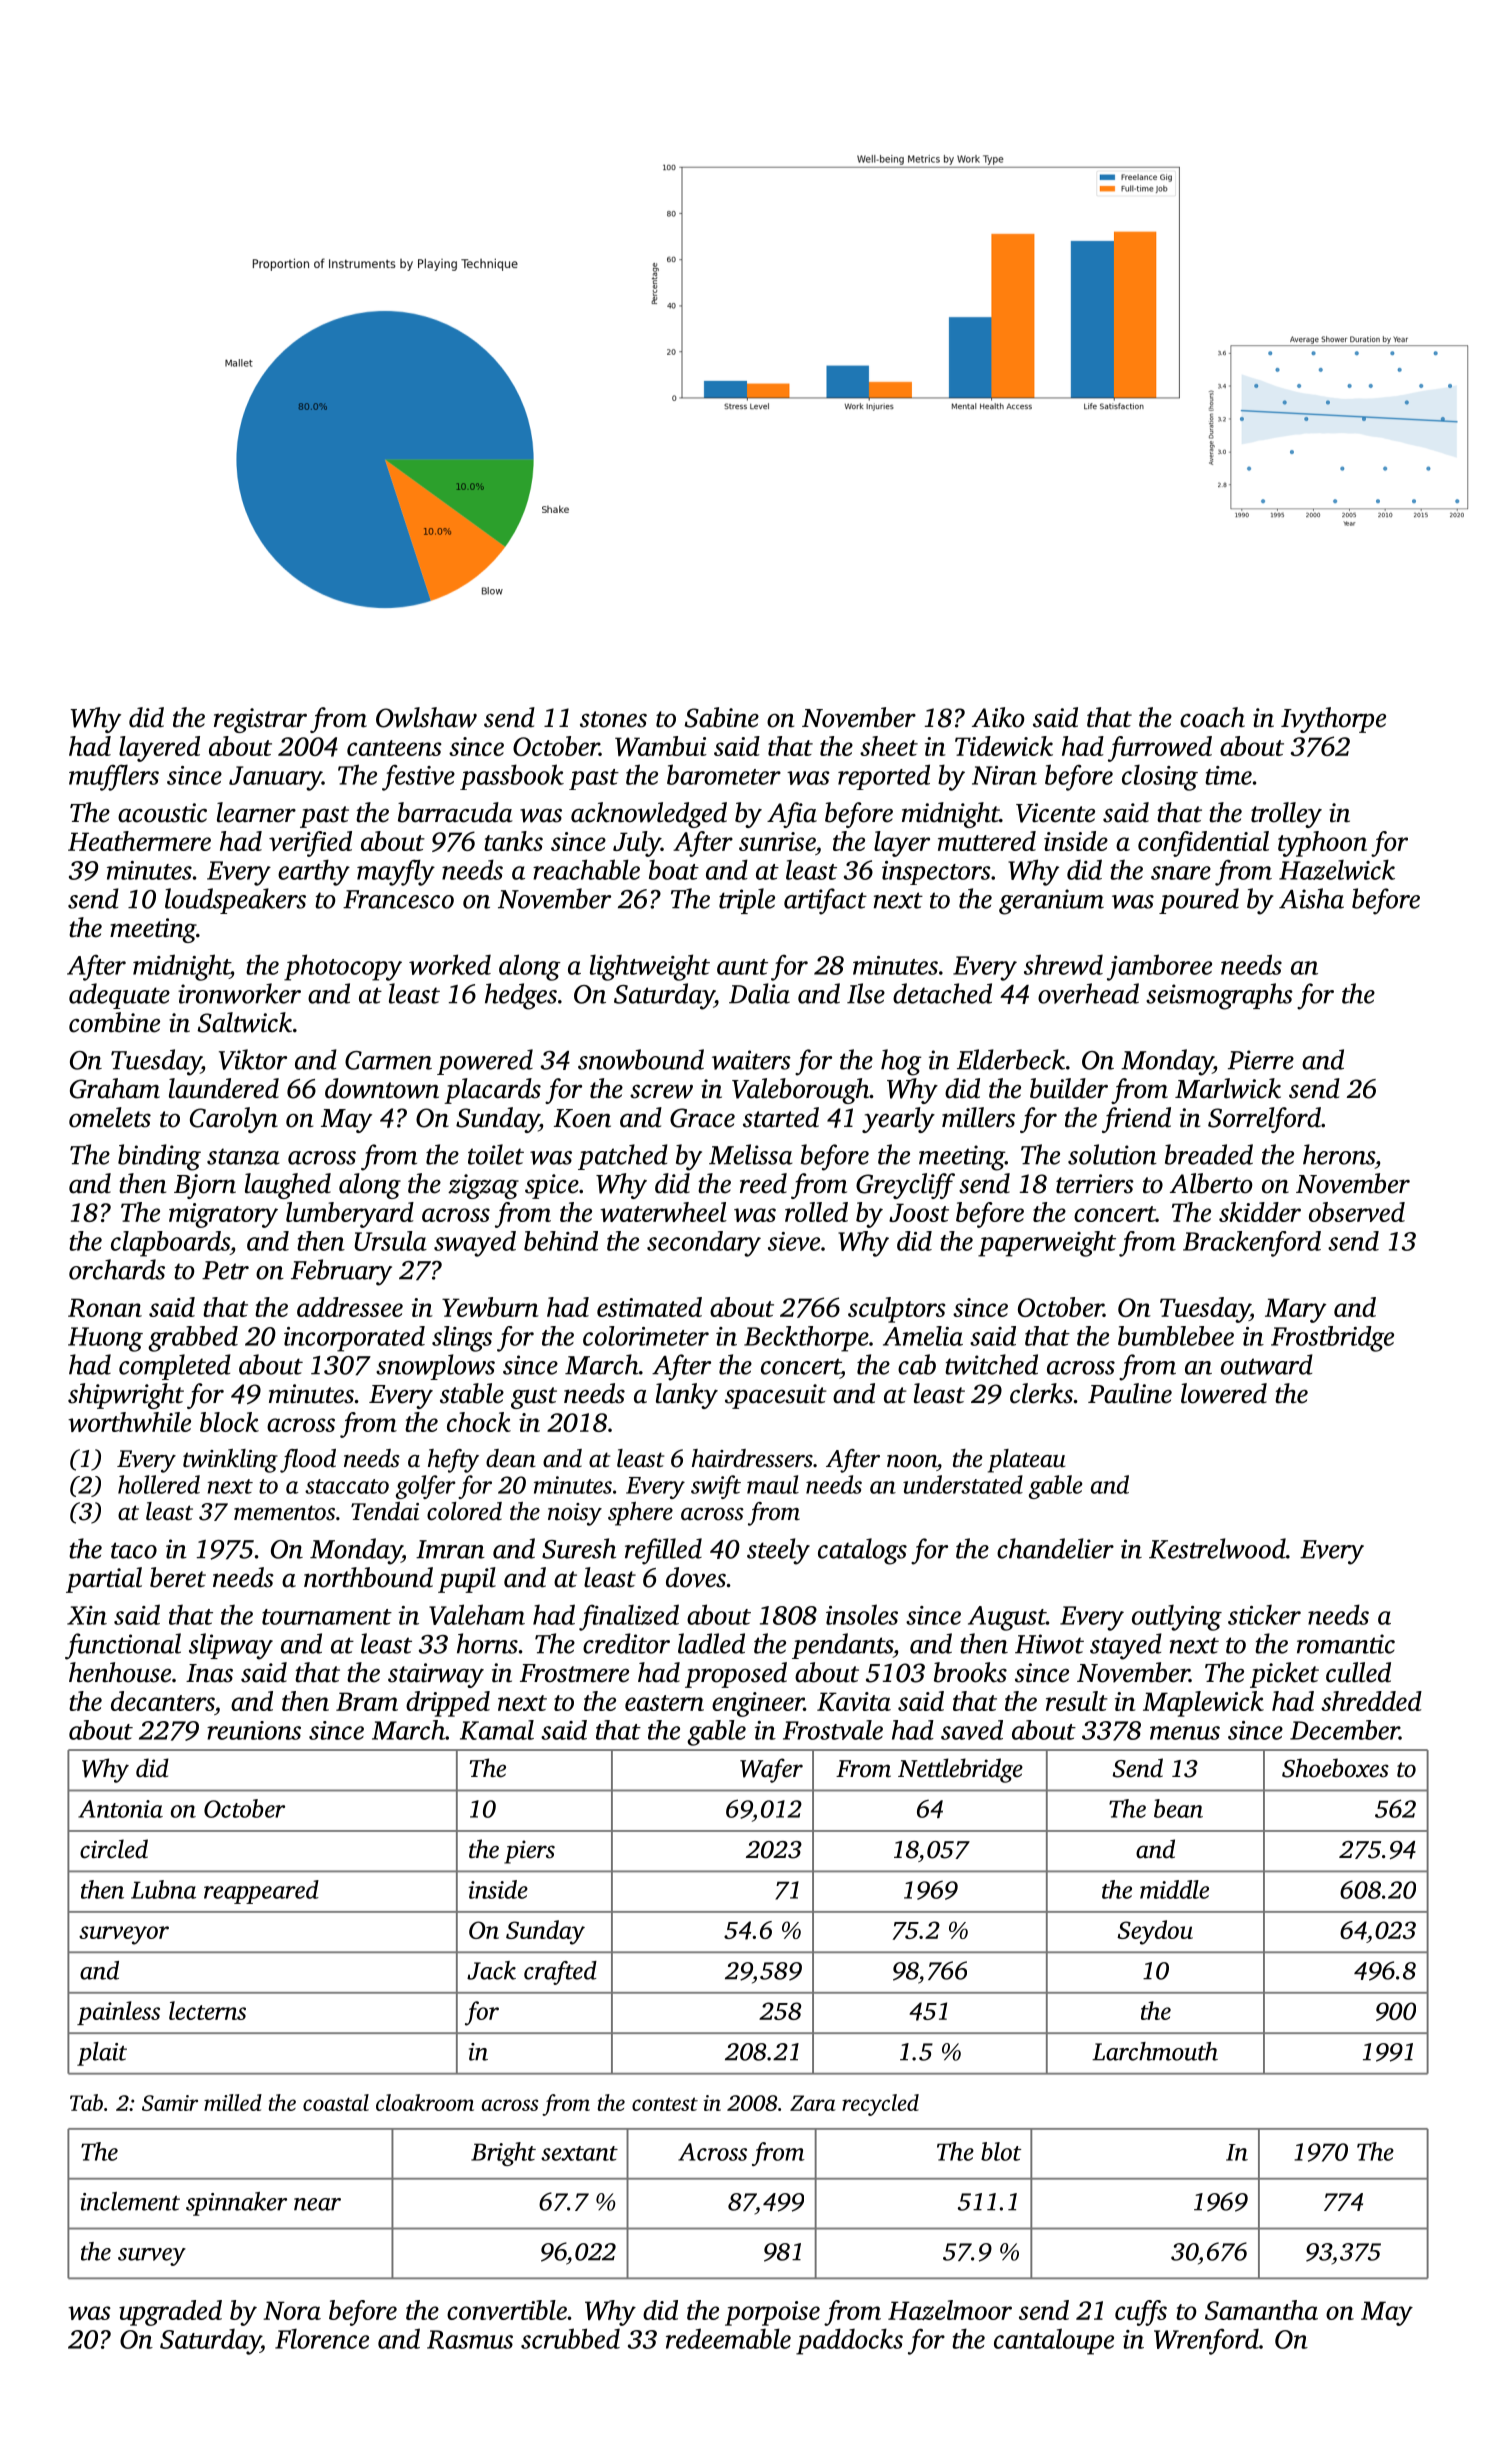 The width and height of the image is (1496, 2464). Describe the element at coordinates (1206, 2341) in the image. I see `Wrenford` at that location.
